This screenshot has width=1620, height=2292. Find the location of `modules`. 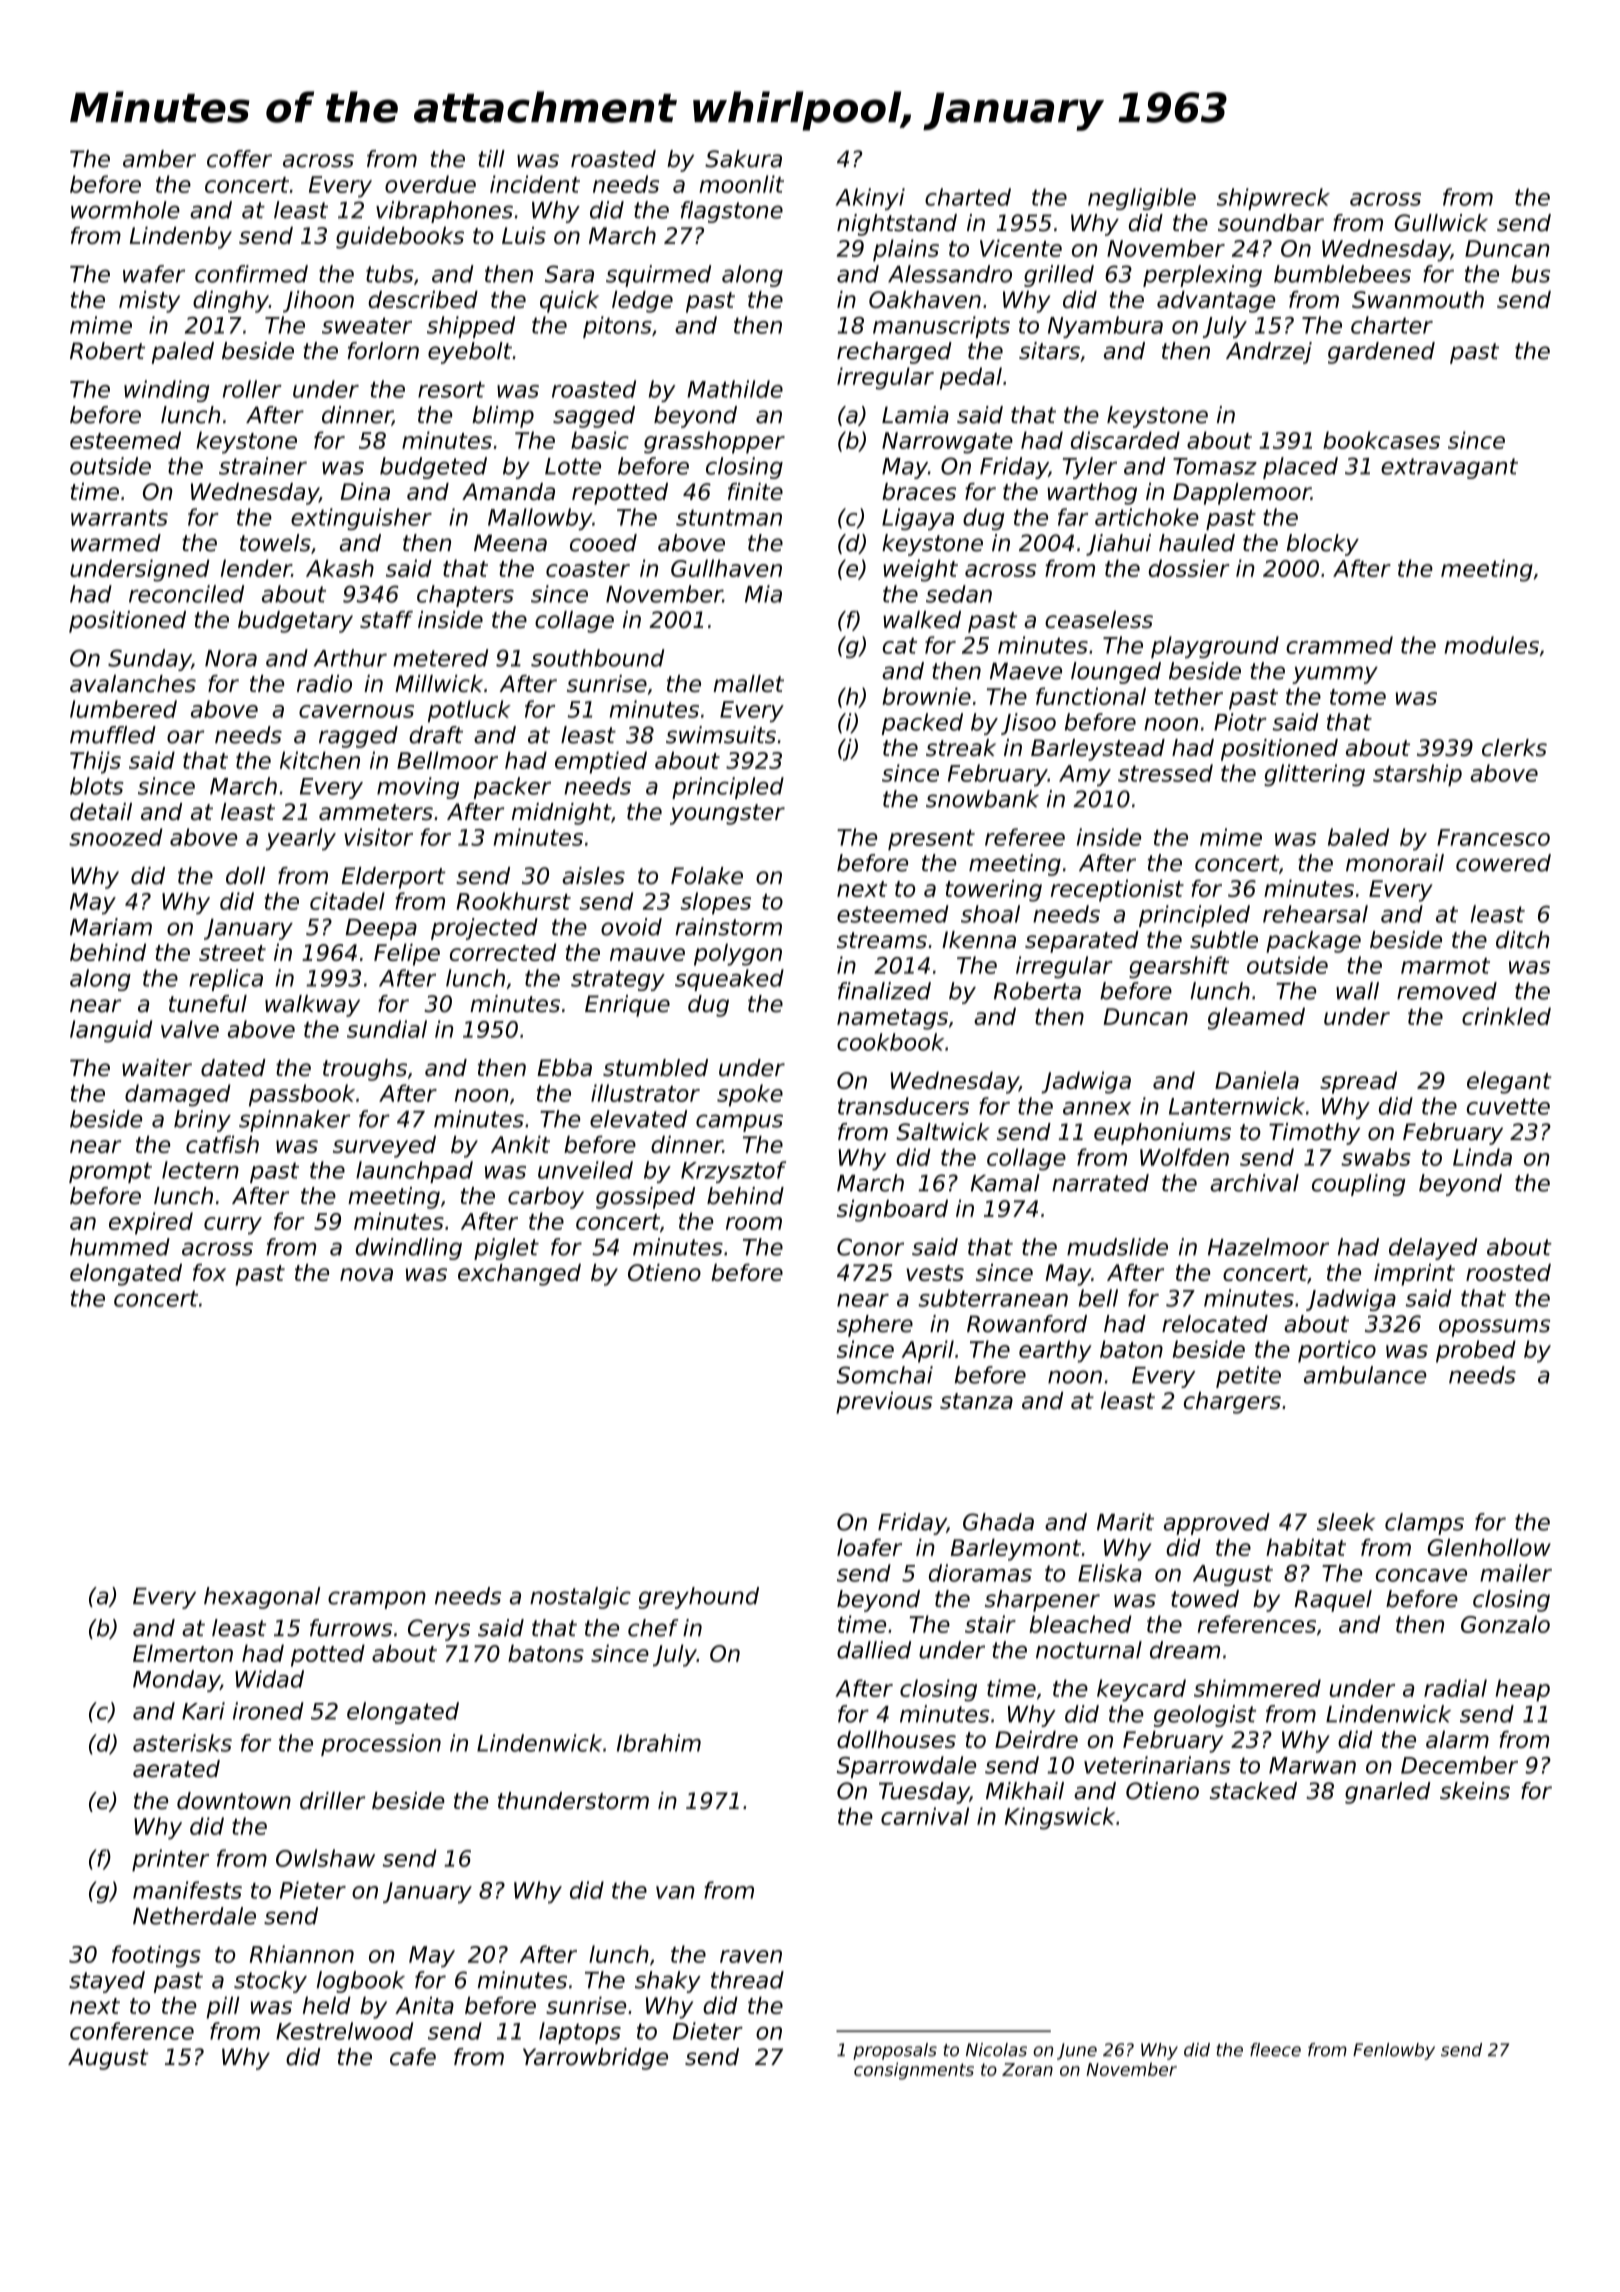

modules is located at coordinates (1492, 645).
